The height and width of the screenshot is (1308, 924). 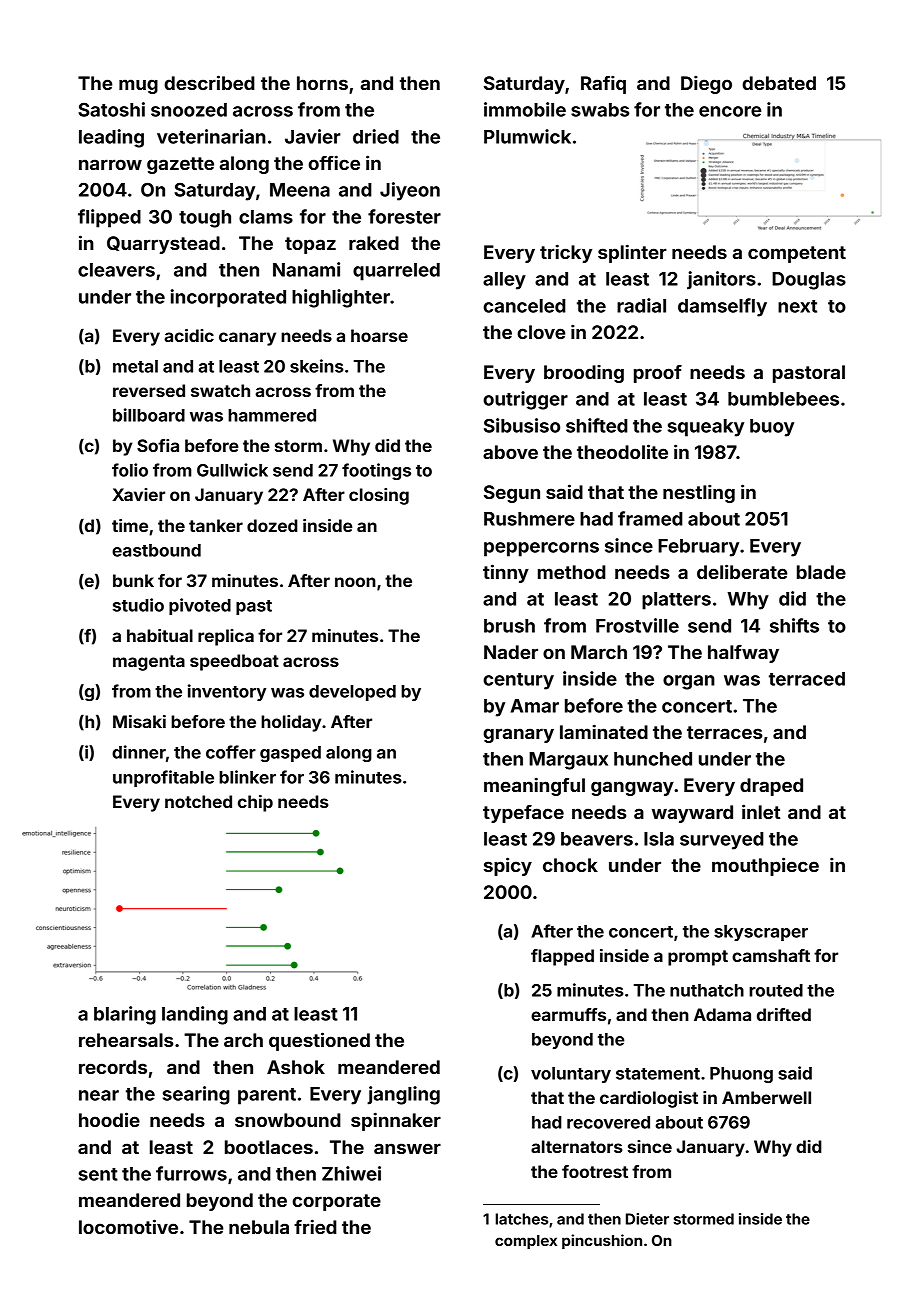 I want to click on cleavers, so click(x=116, y=270).
